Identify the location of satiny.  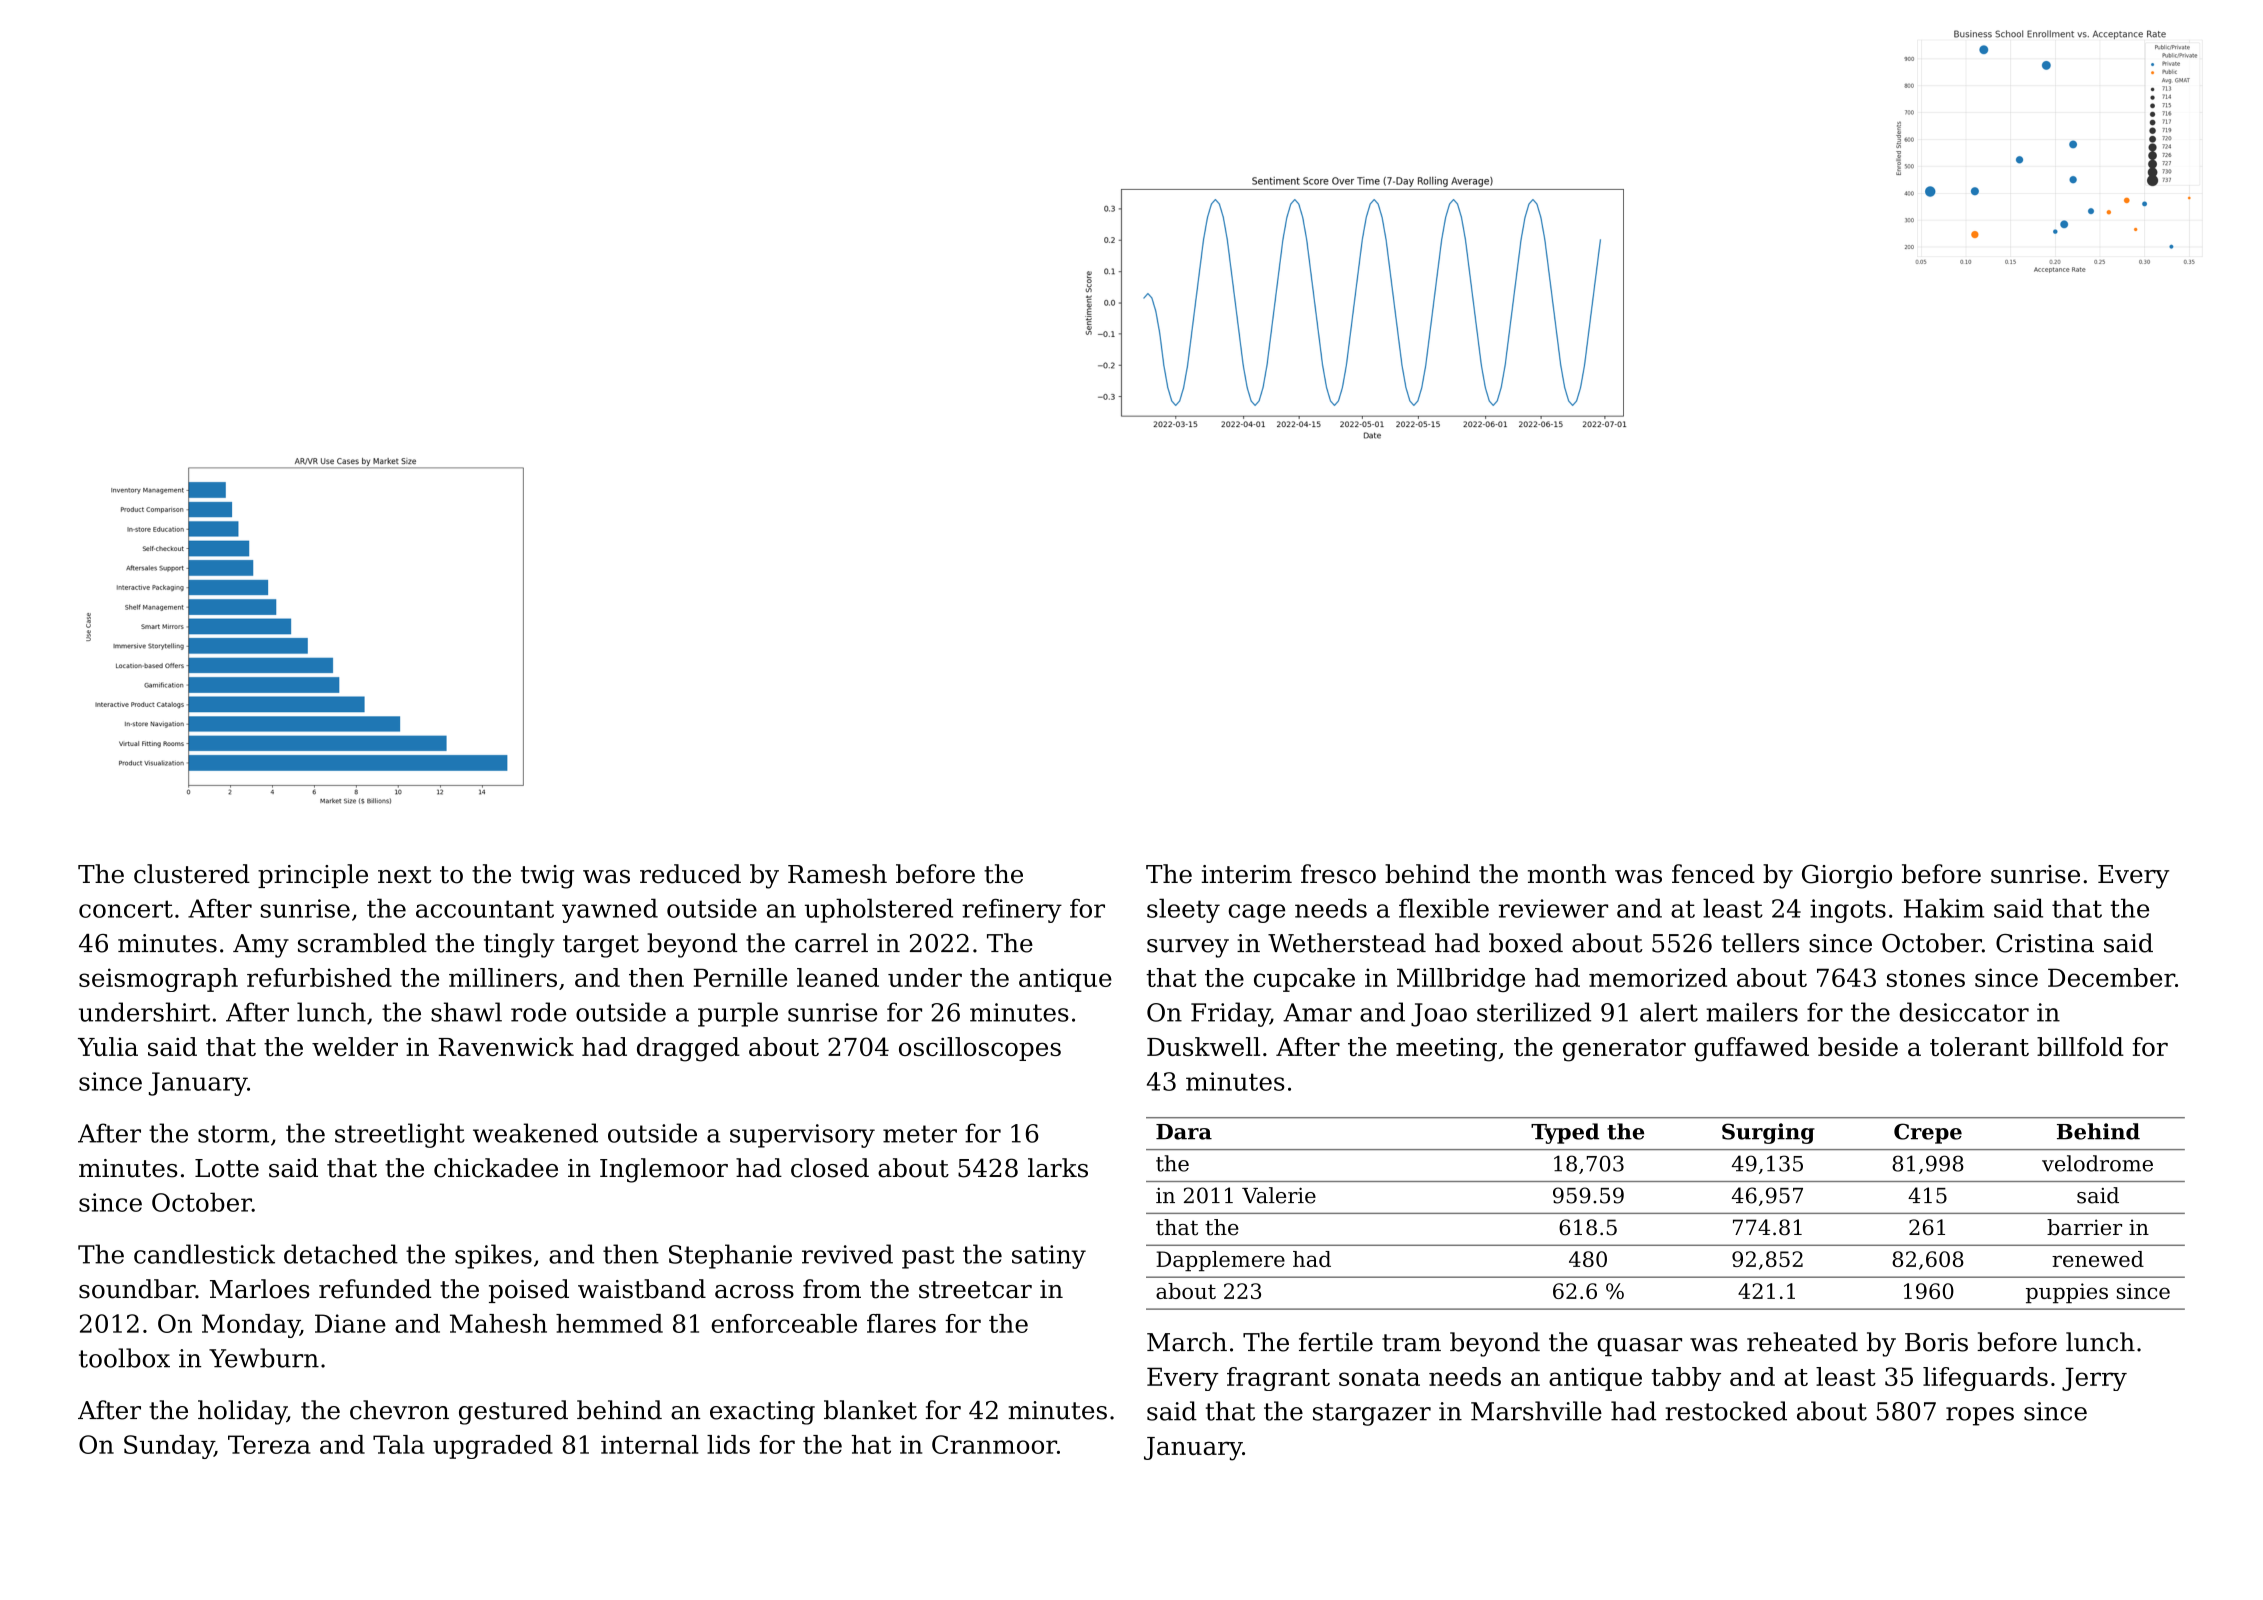
(1049, 1257).
